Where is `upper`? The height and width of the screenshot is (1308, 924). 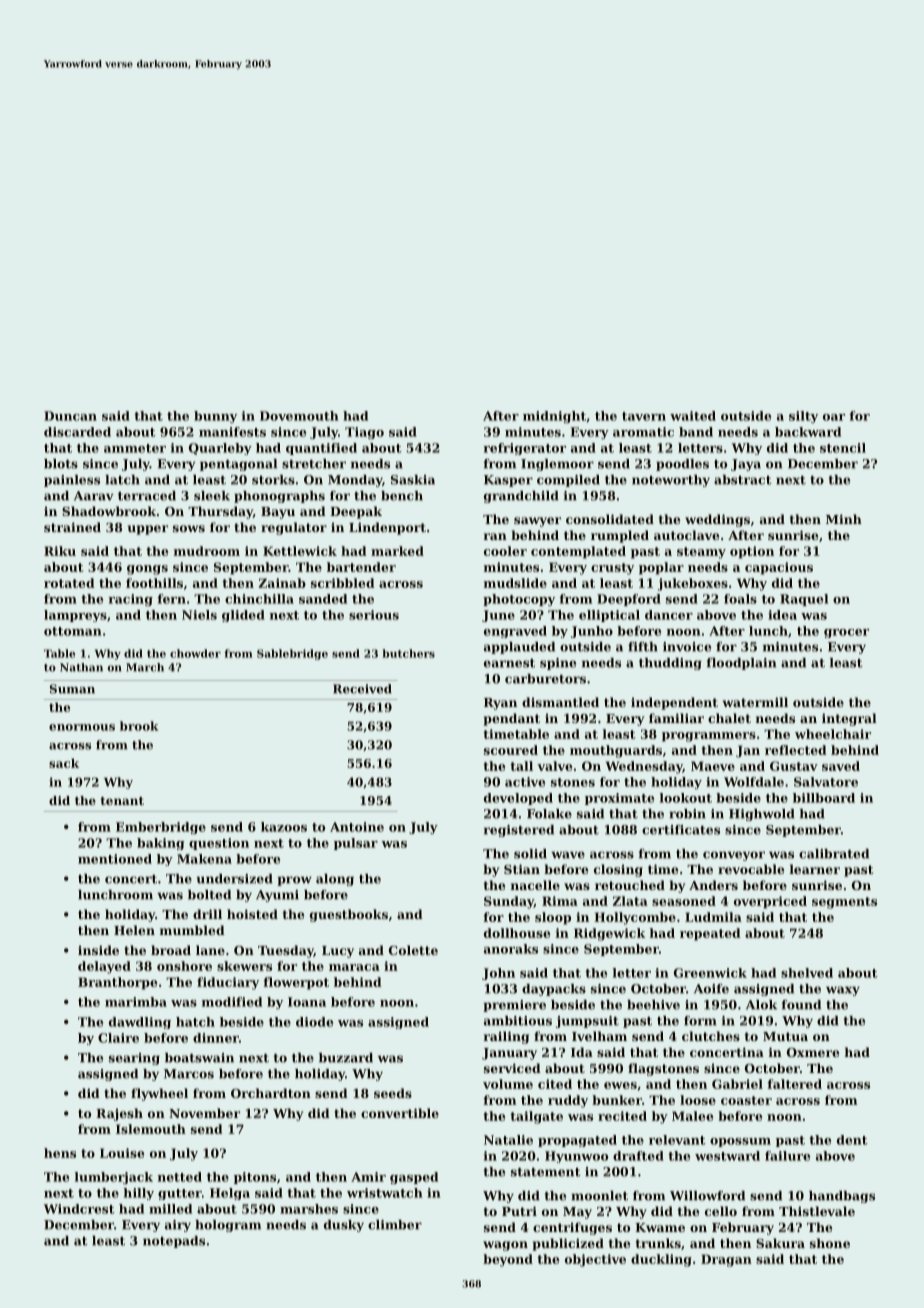
upper is located at coordinates (148, 530).
